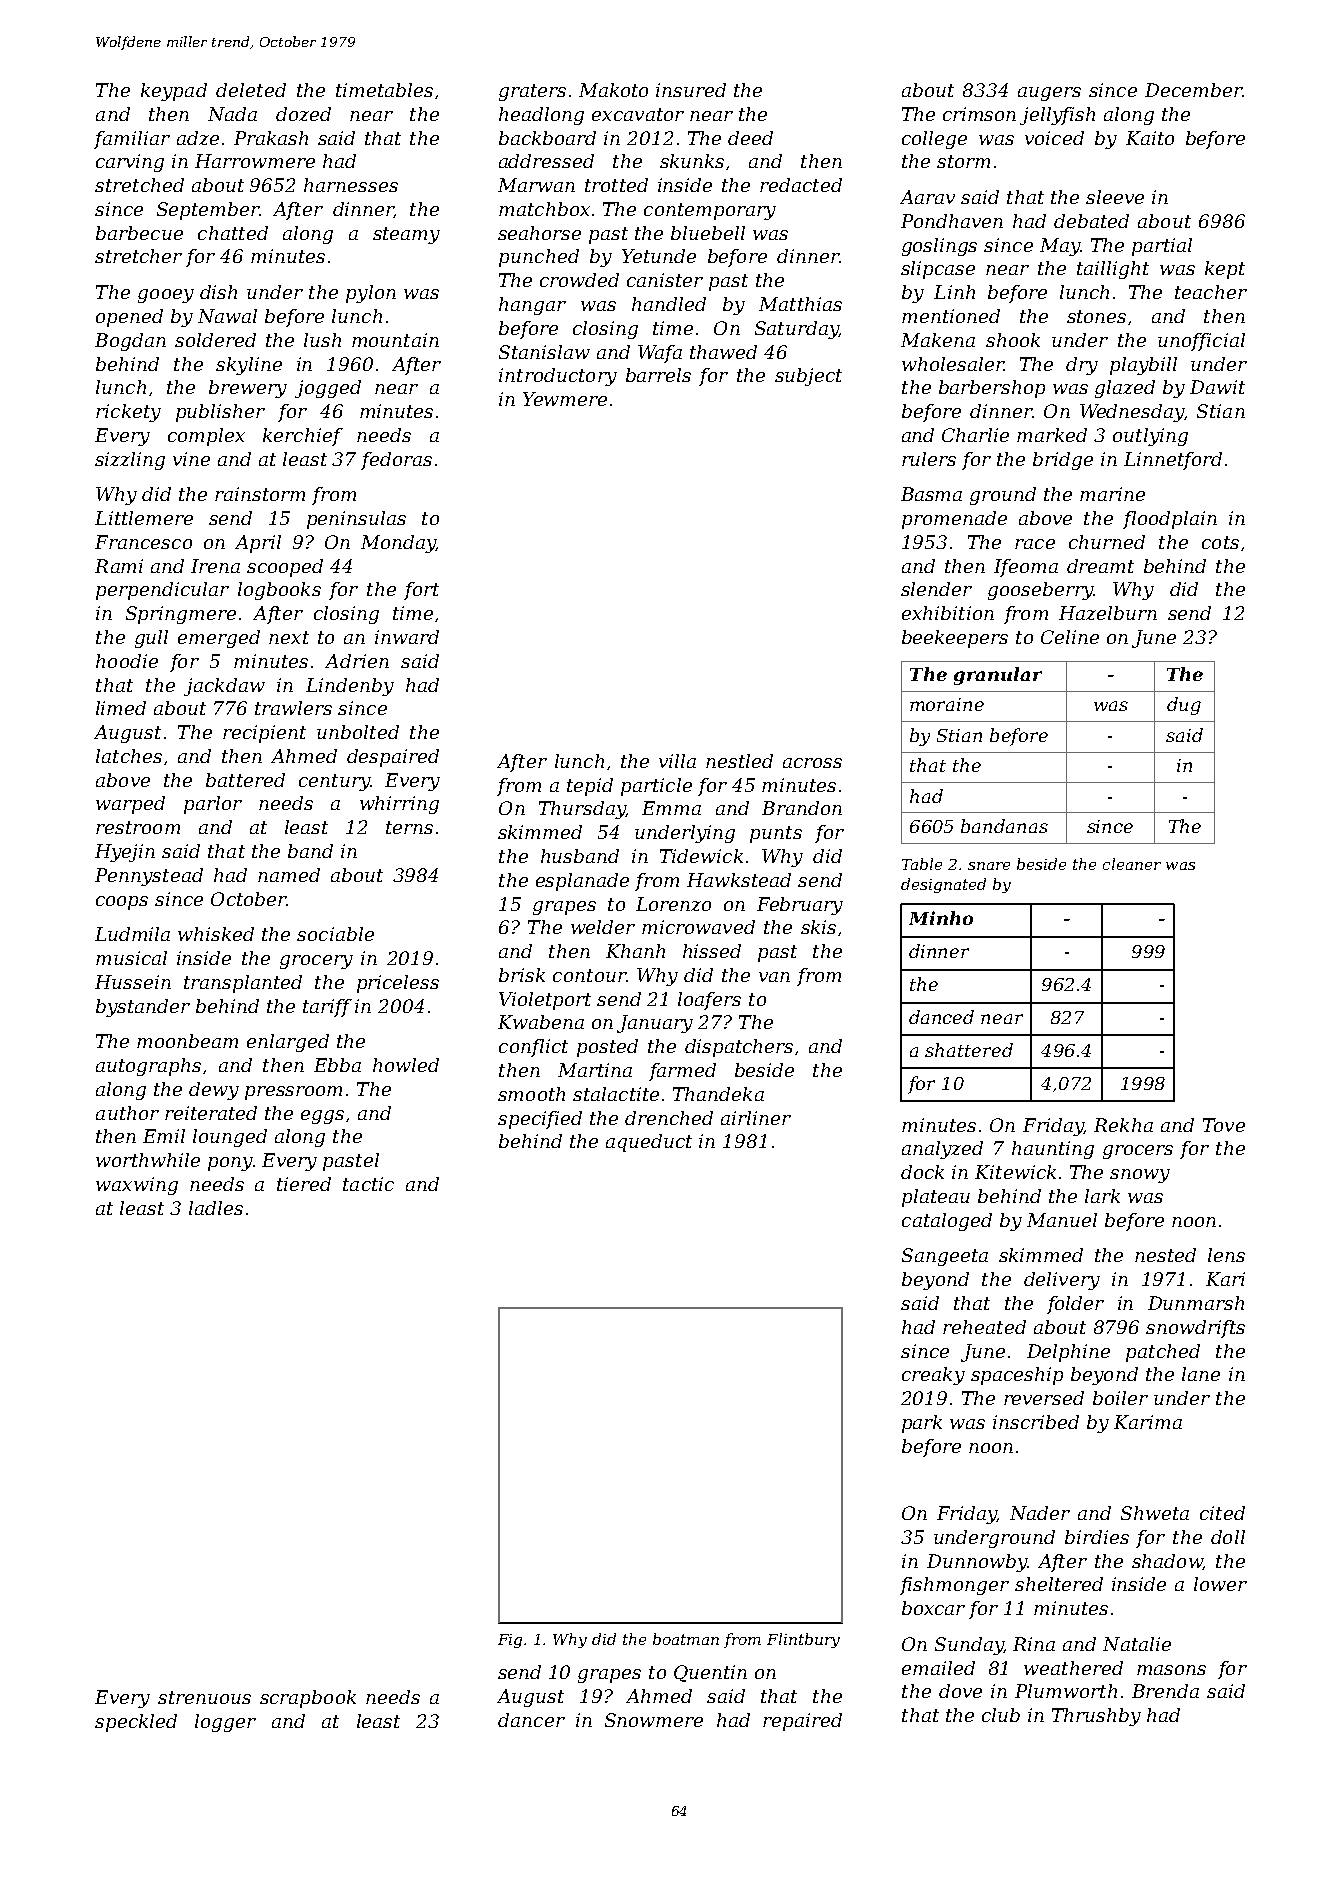  What do you see at coordinates (927, 197) in the screenshot?
I see `Aarav` at bounding box center [927, 197].
